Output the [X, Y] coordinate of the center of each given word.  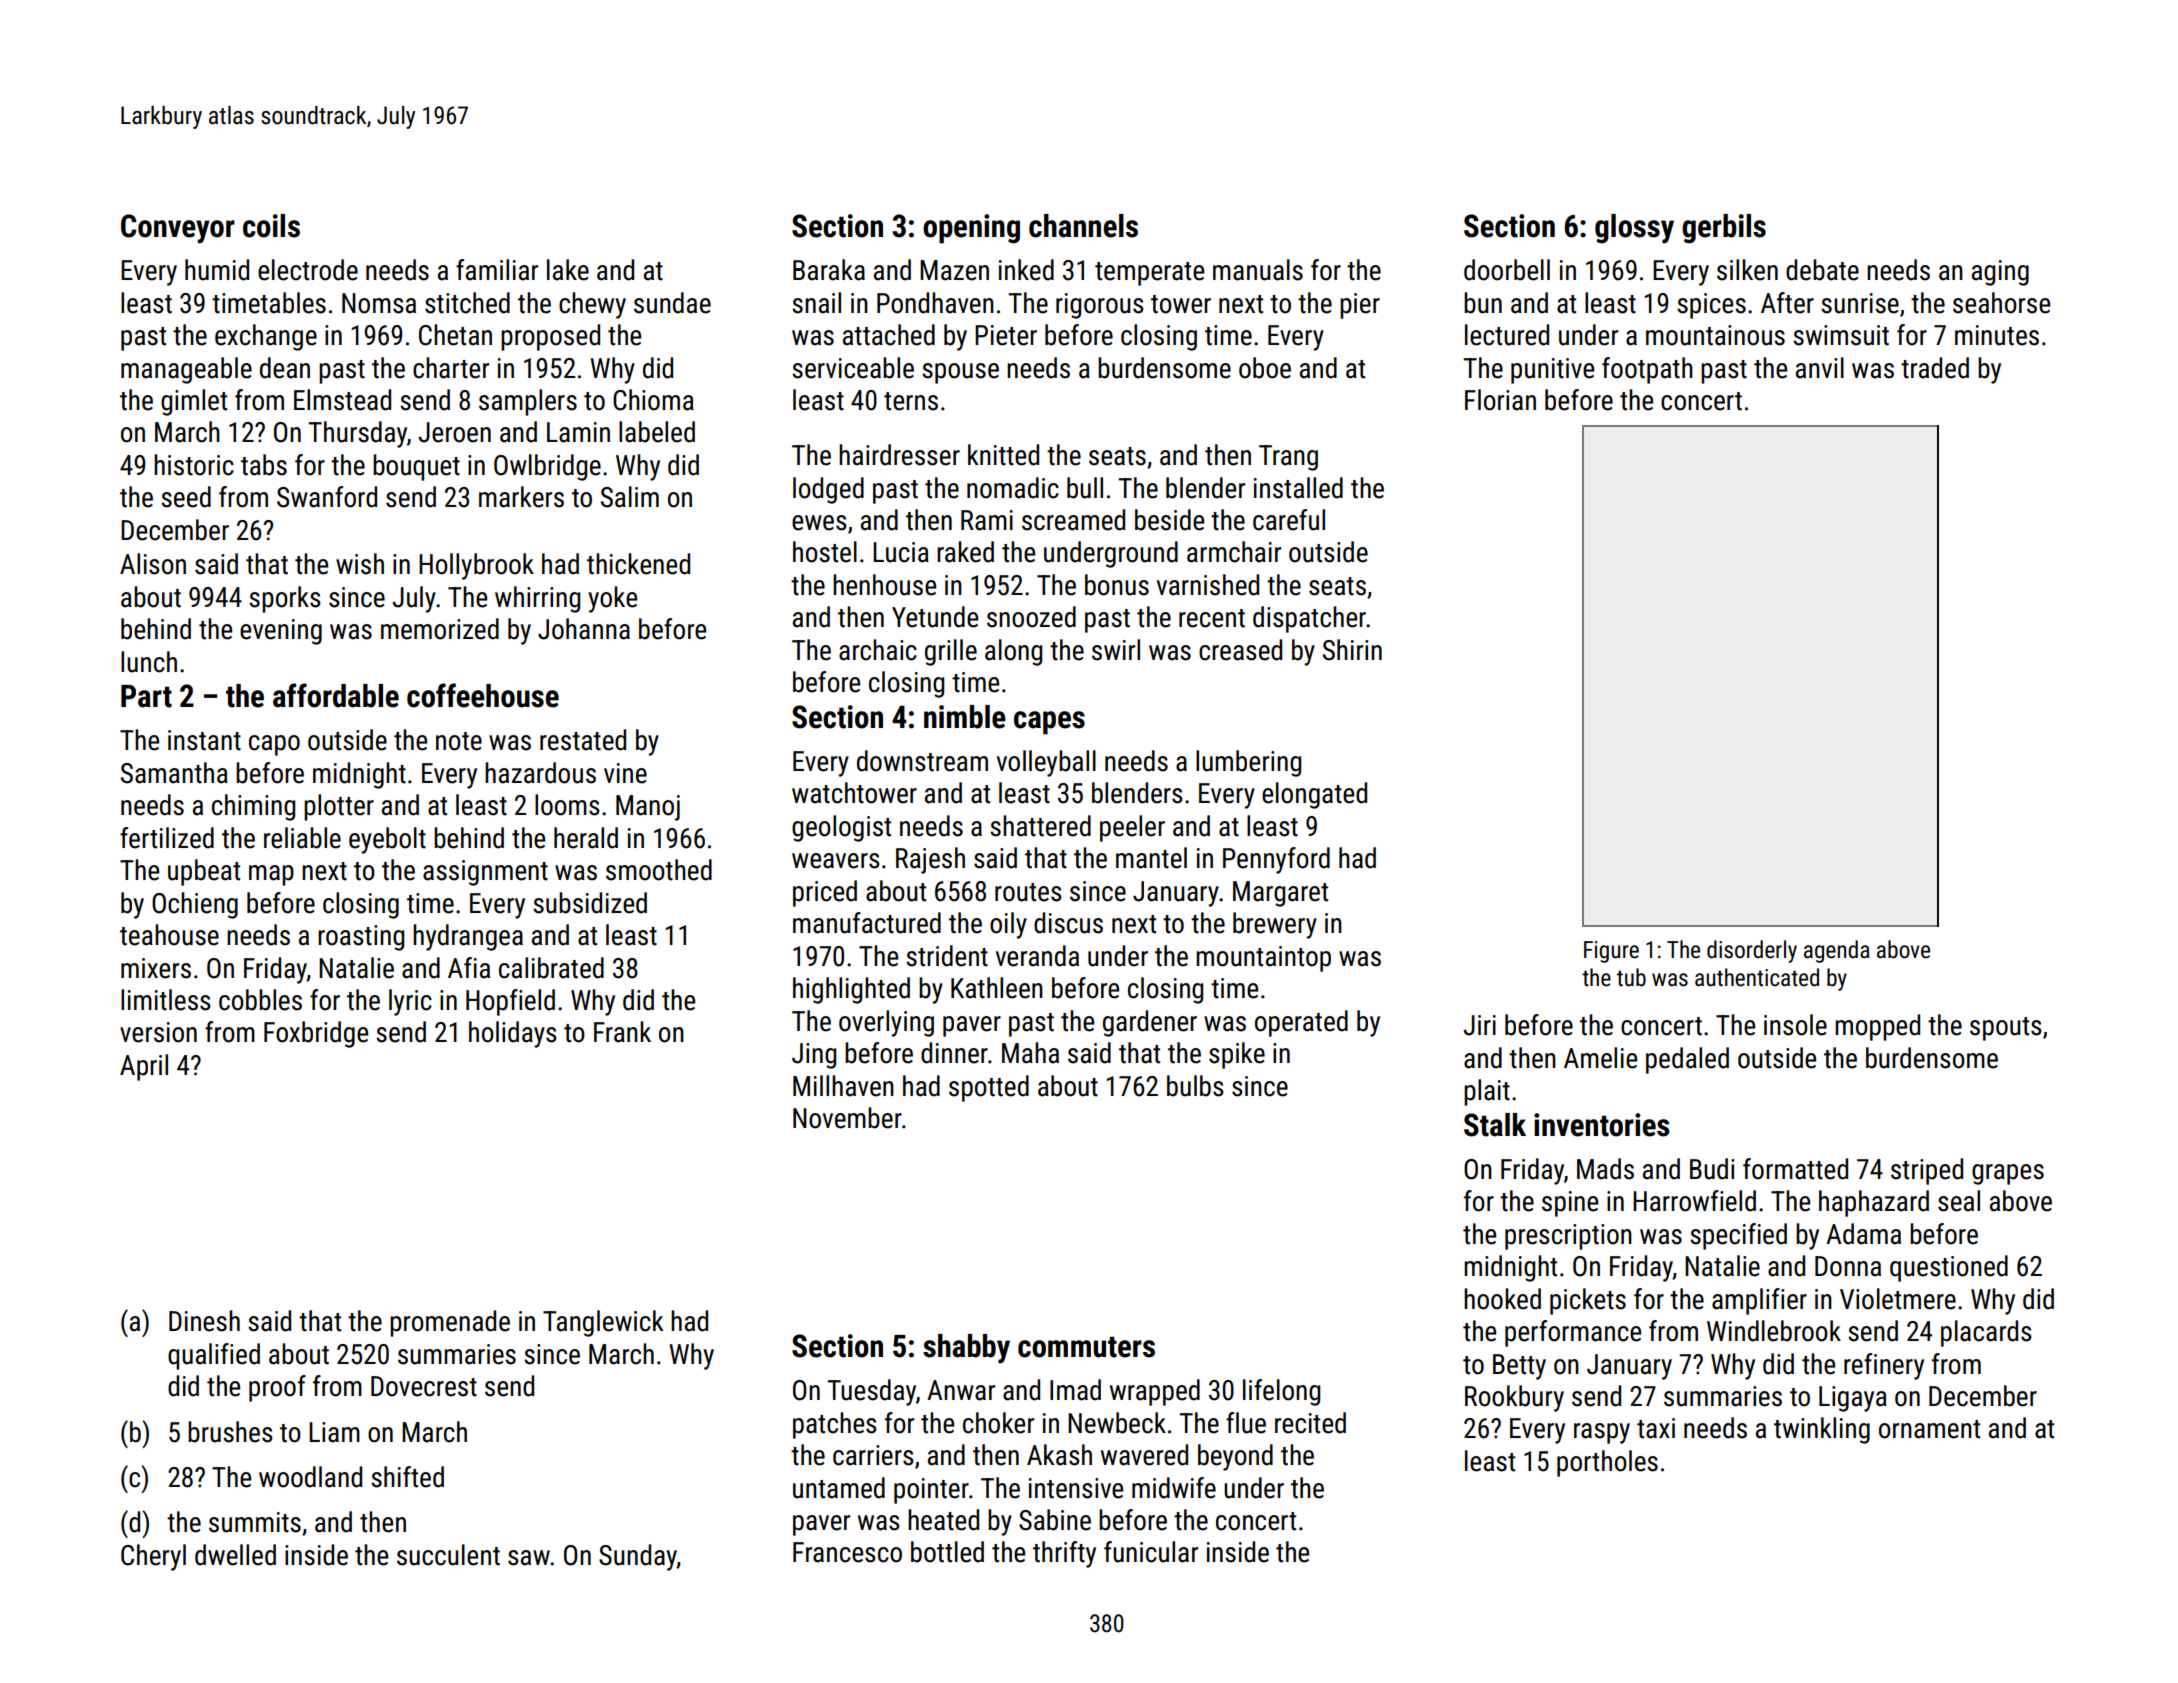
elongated [1314, 795]
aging [2000, 273]
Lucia [901, 552]
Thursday [357, 434]
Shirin [1352, 650]
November [847, 1118]
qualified [214, 1356]
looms [567, 805]
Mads [1605, 1169]
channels [1083, 226]
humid [217, 270]
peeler [1132, 828]
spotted [989, 1088]
